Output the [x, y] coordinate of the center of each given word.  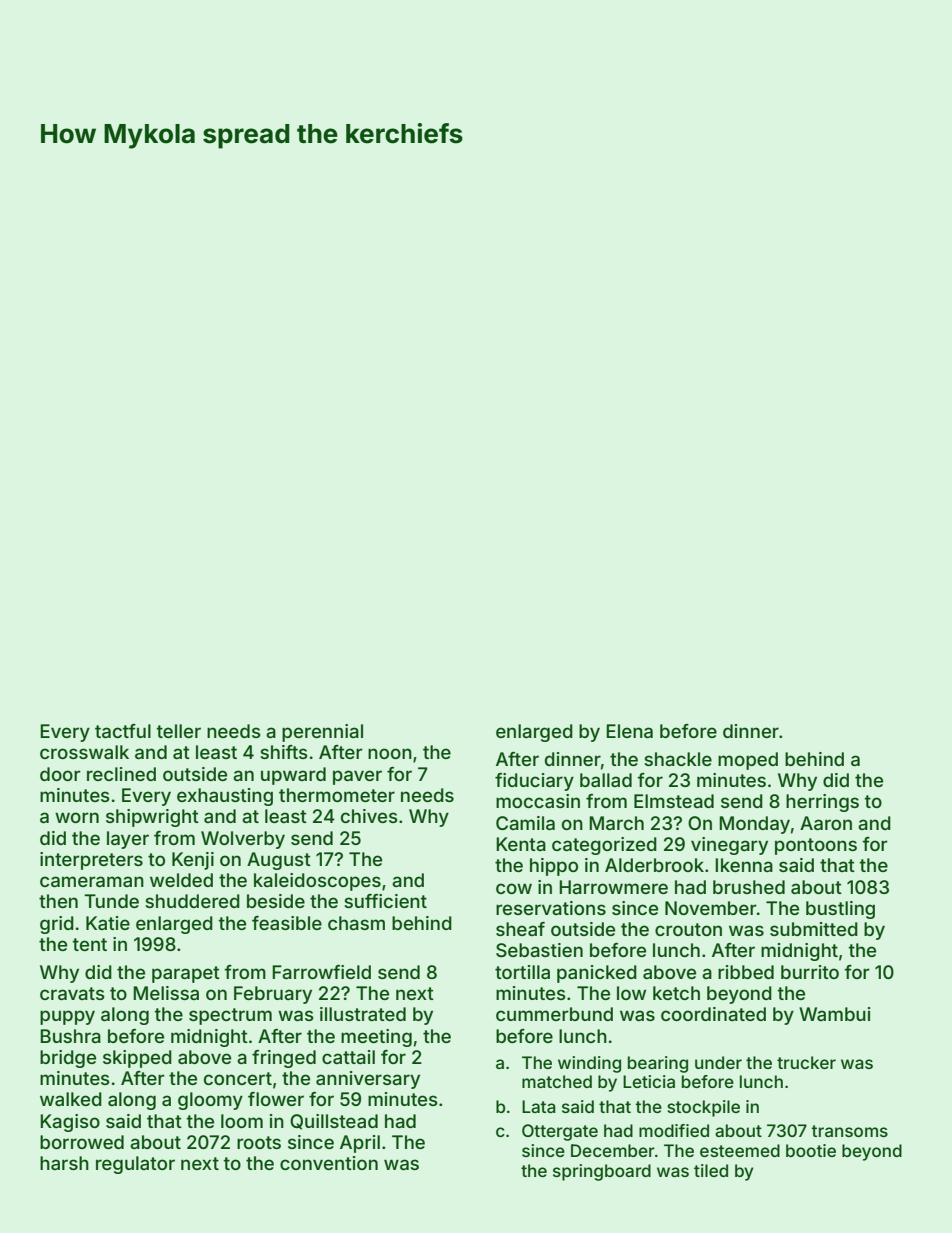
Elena [629, 731]
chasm [356, 923]
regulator [135, 1165]
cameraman [92, 881]
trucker [806, 1062]
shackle [678, 759]
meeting [376, 1038]
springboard [602, 1172]
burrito [810, 972]
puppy [67, 1017]
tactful [123, 731]
